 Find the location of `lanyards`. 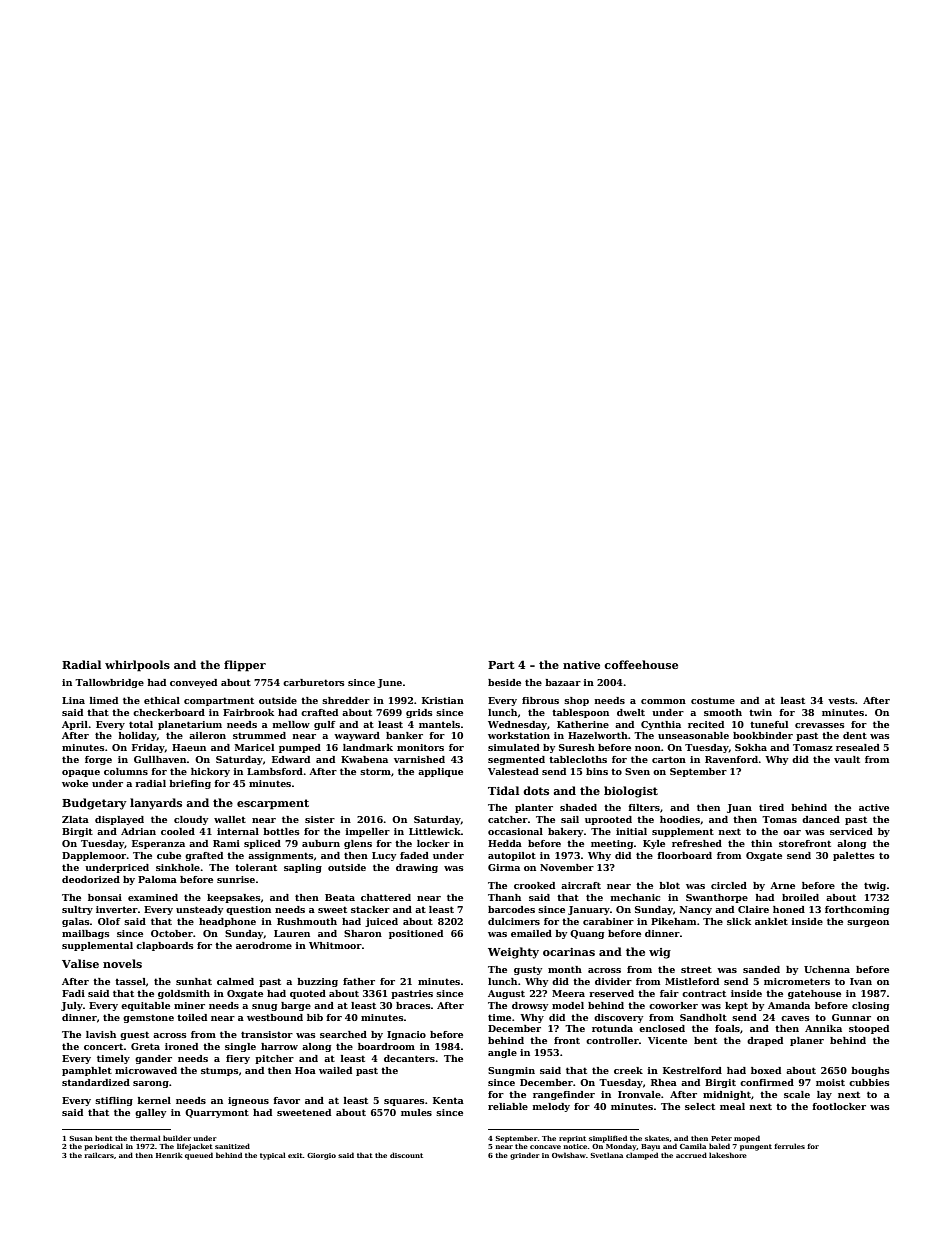

lanyards is located at coordinates (156, 804).
